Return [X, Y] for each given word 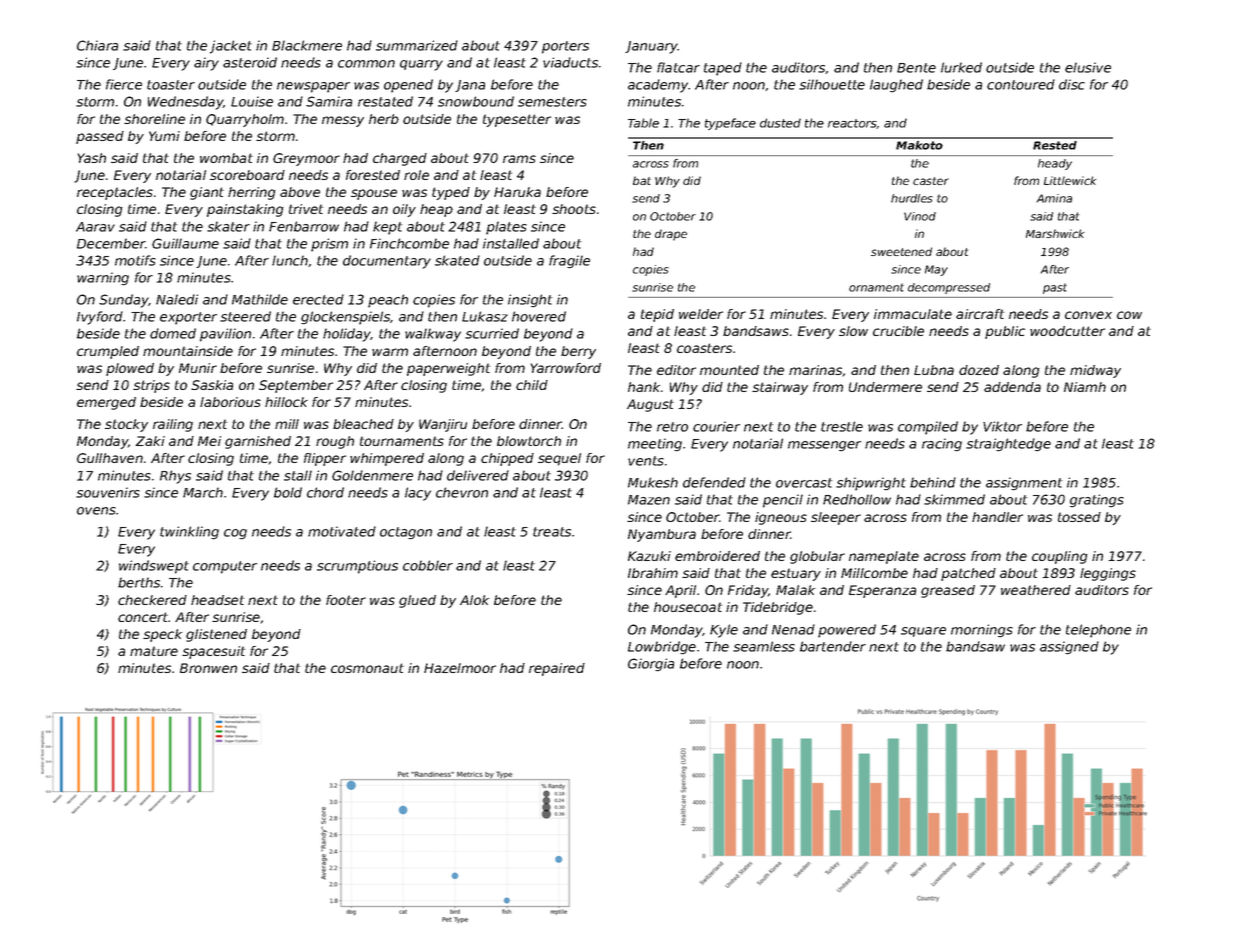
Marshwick [1055, 233]
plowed [130, 369]
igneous [781, 518]
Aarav [95, 227]
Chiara [97, 45]
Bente [916, 68]
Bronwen [208, 668]
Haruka [517, 192]
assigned [1069, 648]
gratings [1097, 501]
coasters [704, 348]
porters [565, 47]
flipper [325, 459]
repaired [557, 669]
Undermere [885, 387]
